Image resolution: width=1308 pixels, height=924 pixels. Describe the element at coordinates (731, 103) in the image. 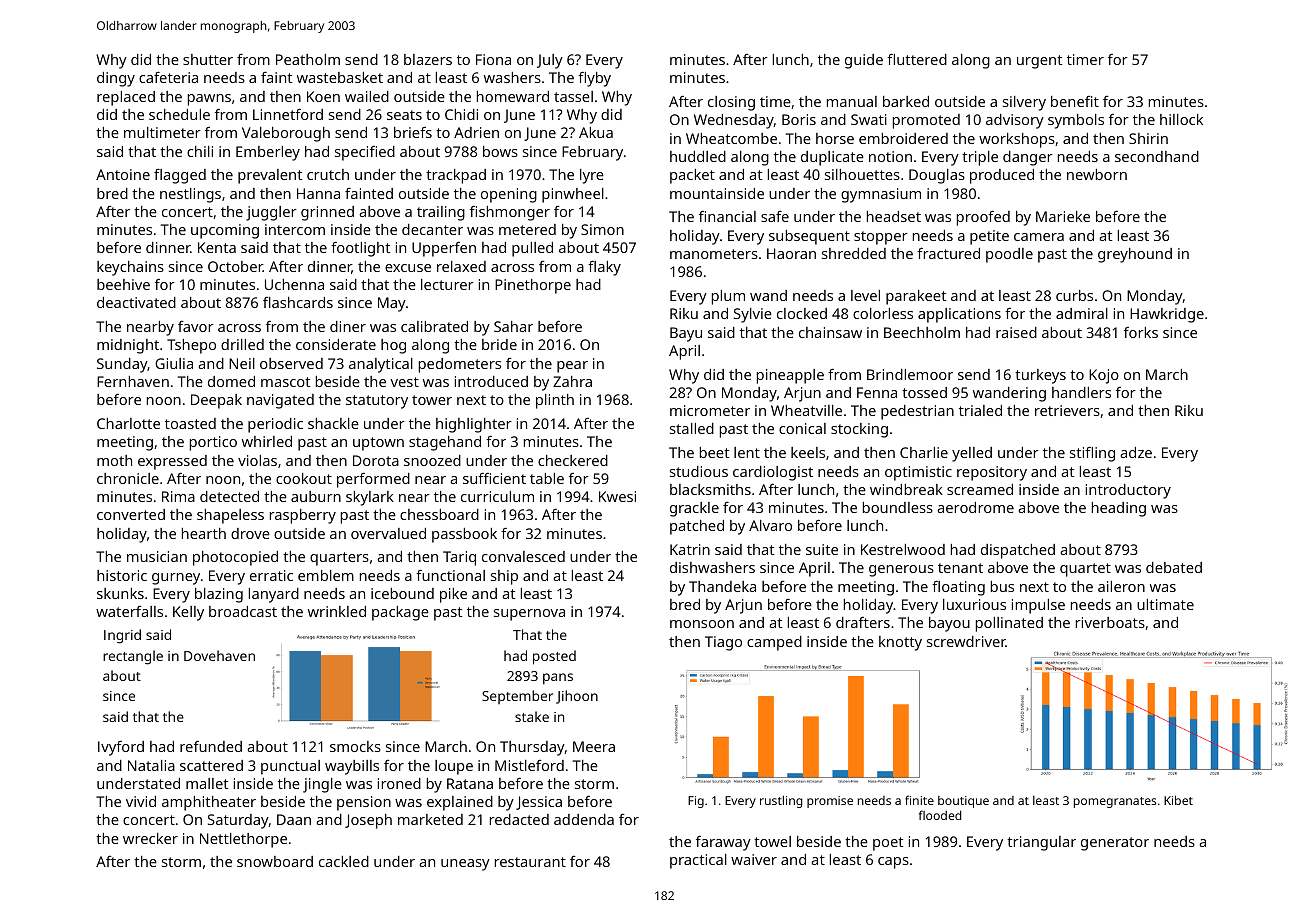

I see `closing` at that location.
